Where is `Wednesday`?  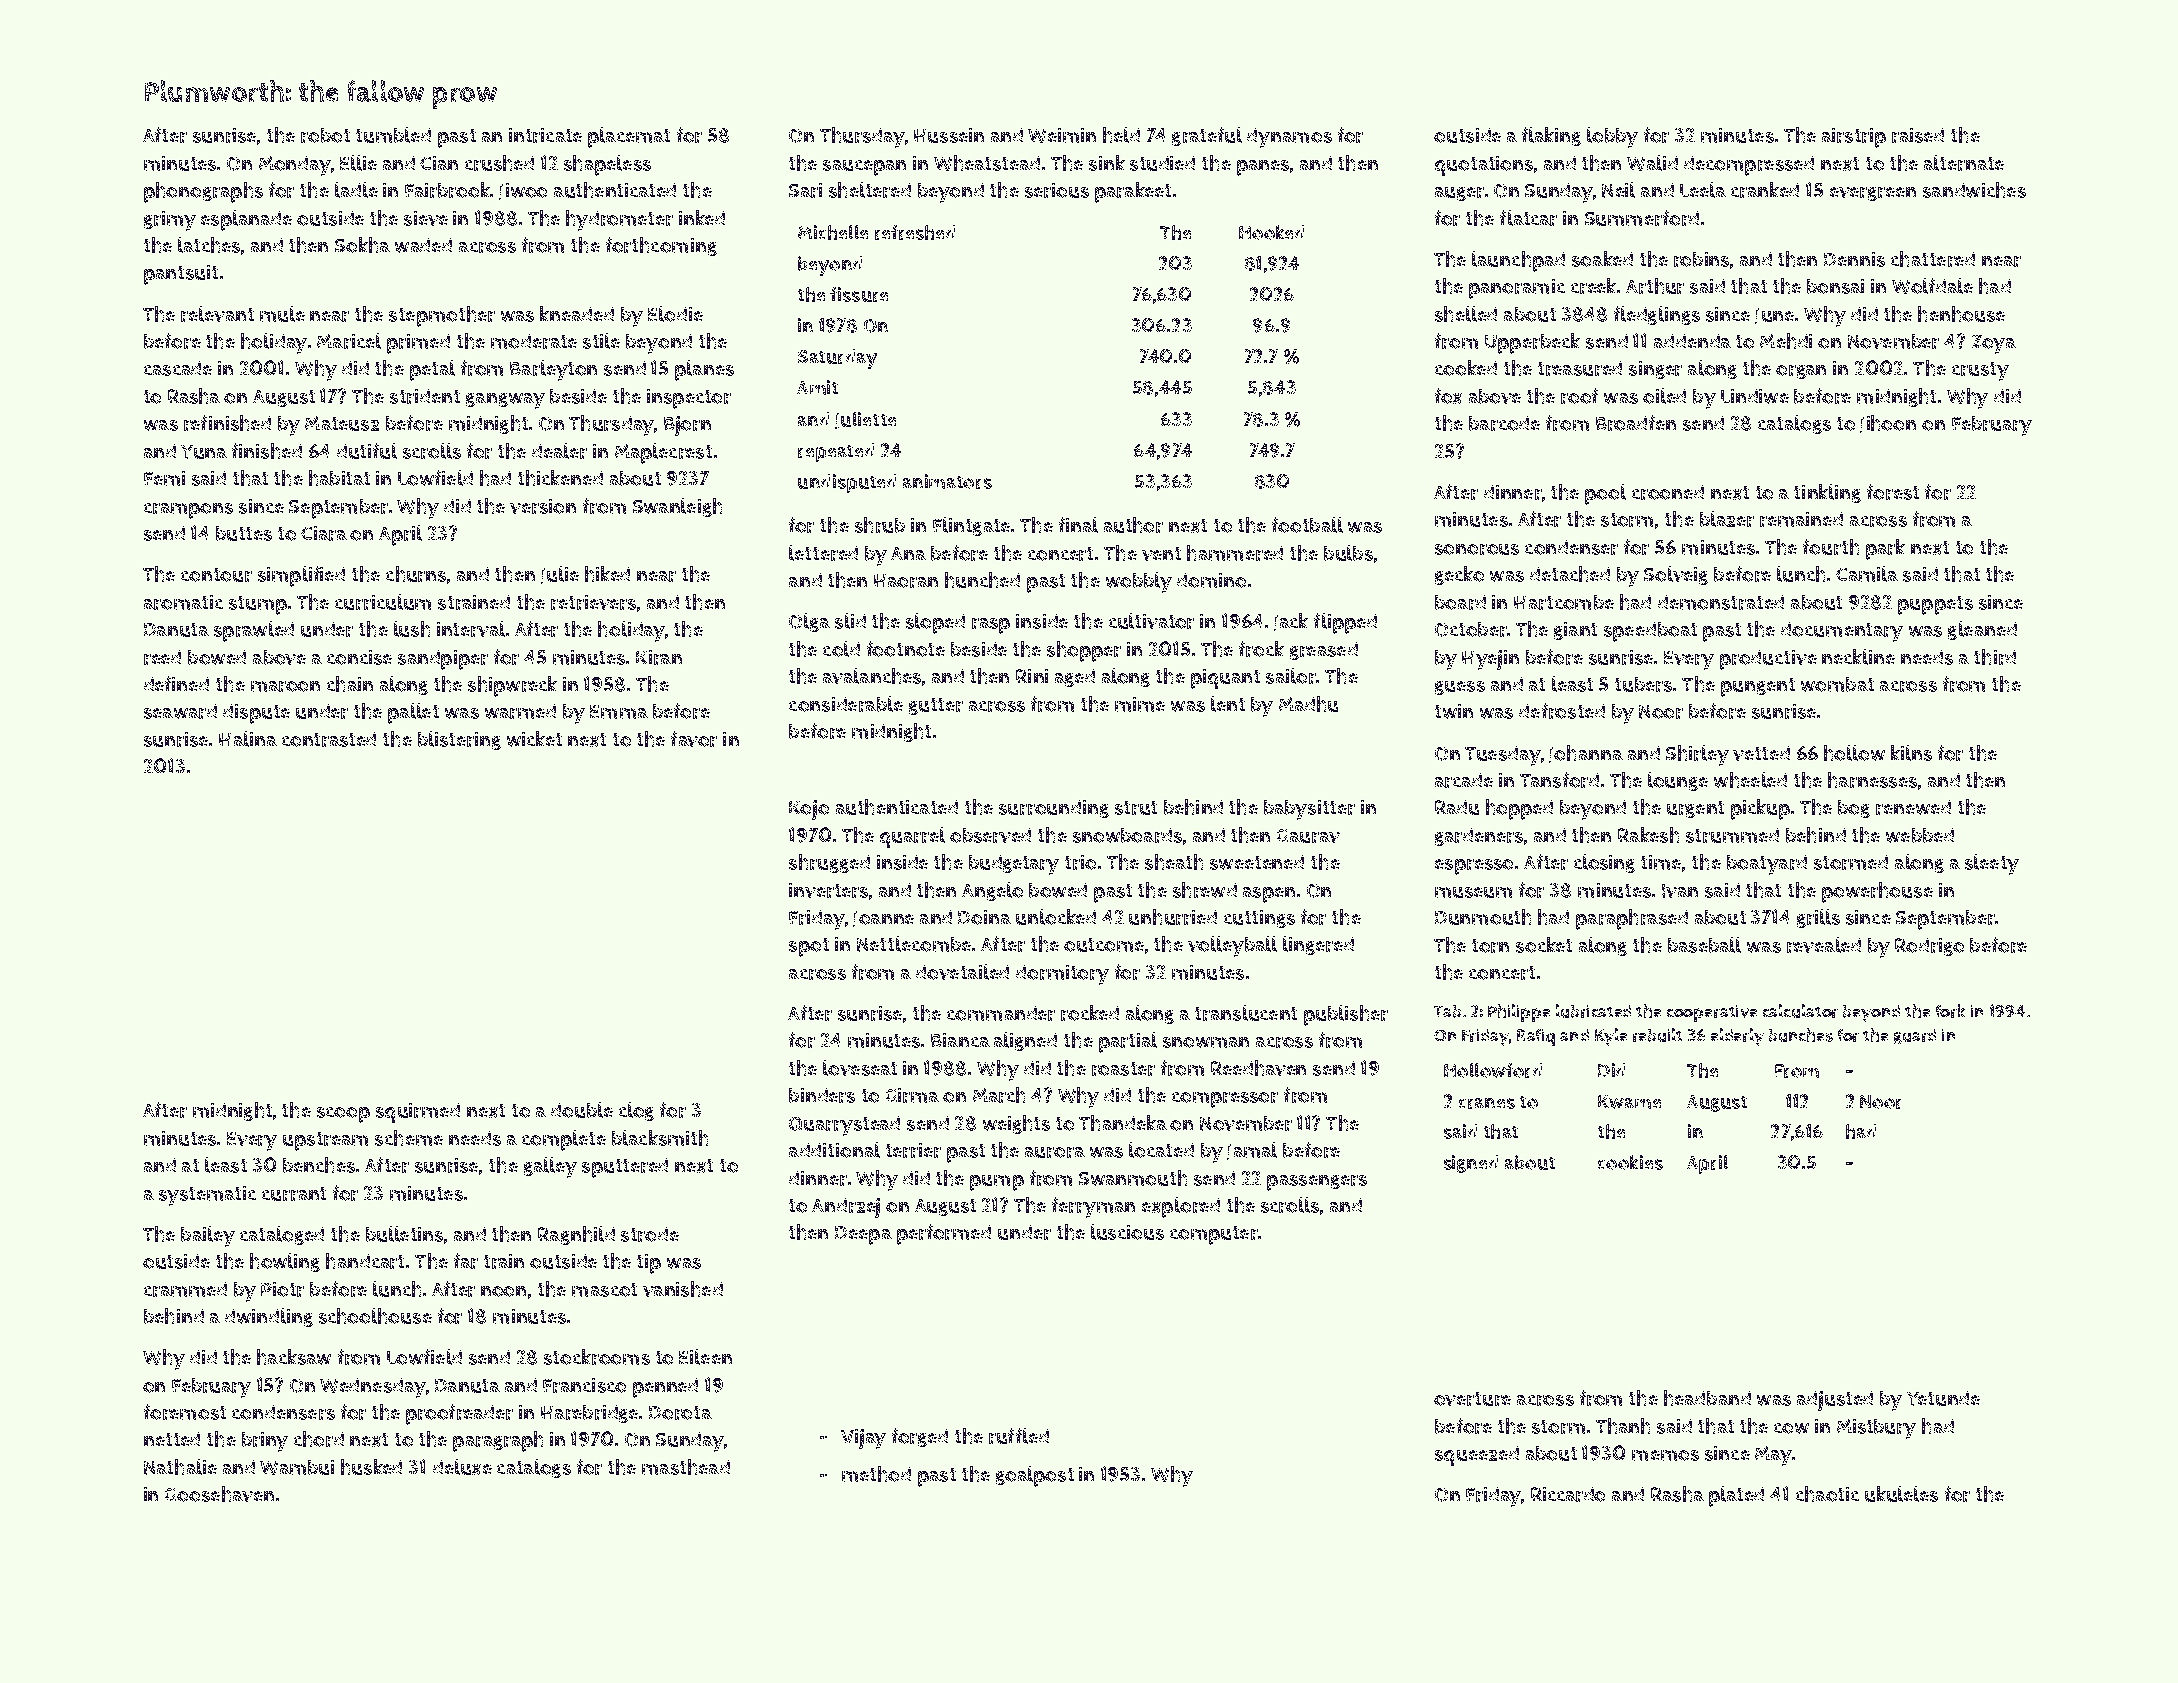 Wednesday is located at coordinates (372, 1388).
